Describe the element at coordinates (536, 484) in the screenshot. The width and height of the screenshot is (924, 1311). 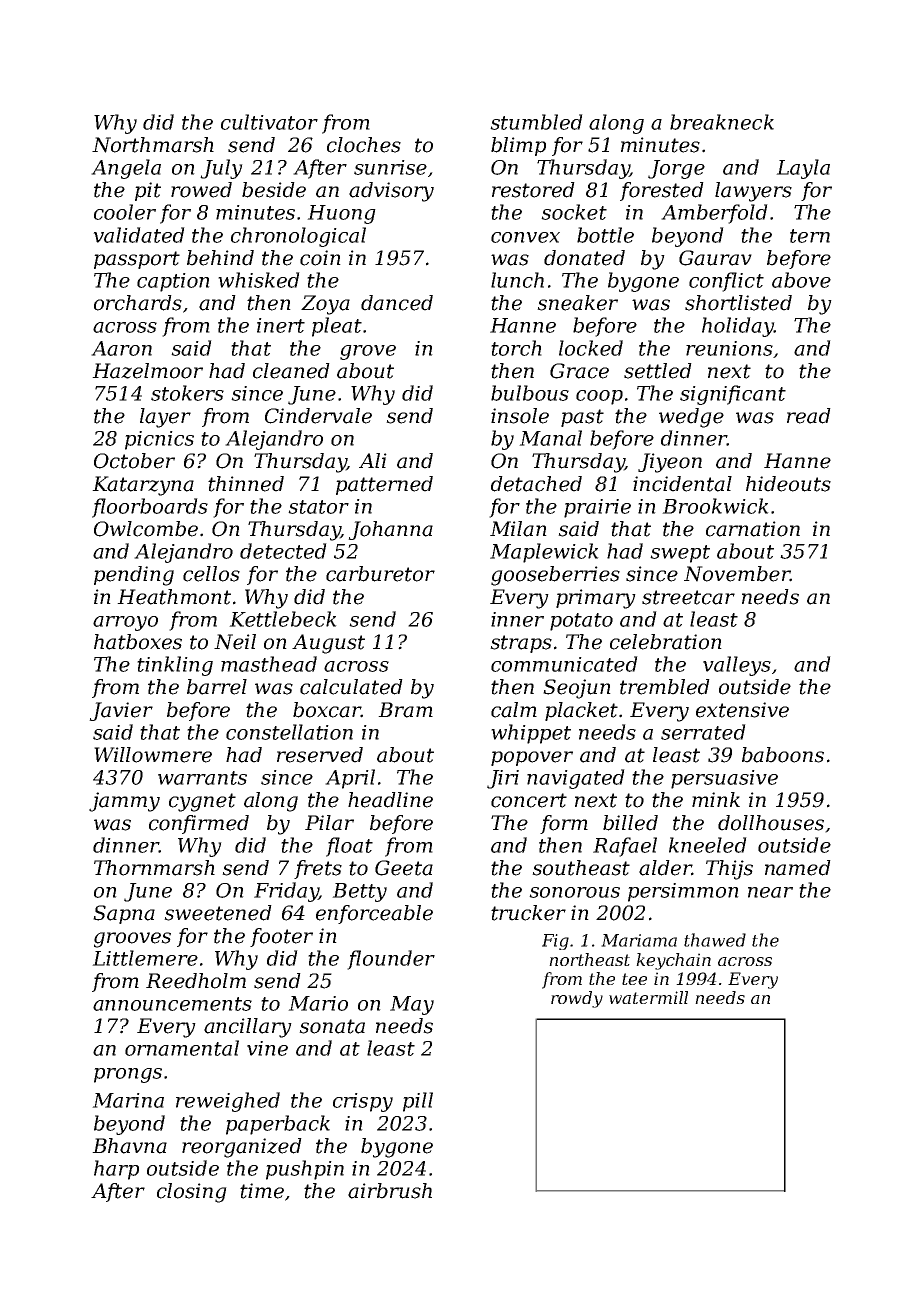
I see `detached` at that location.
